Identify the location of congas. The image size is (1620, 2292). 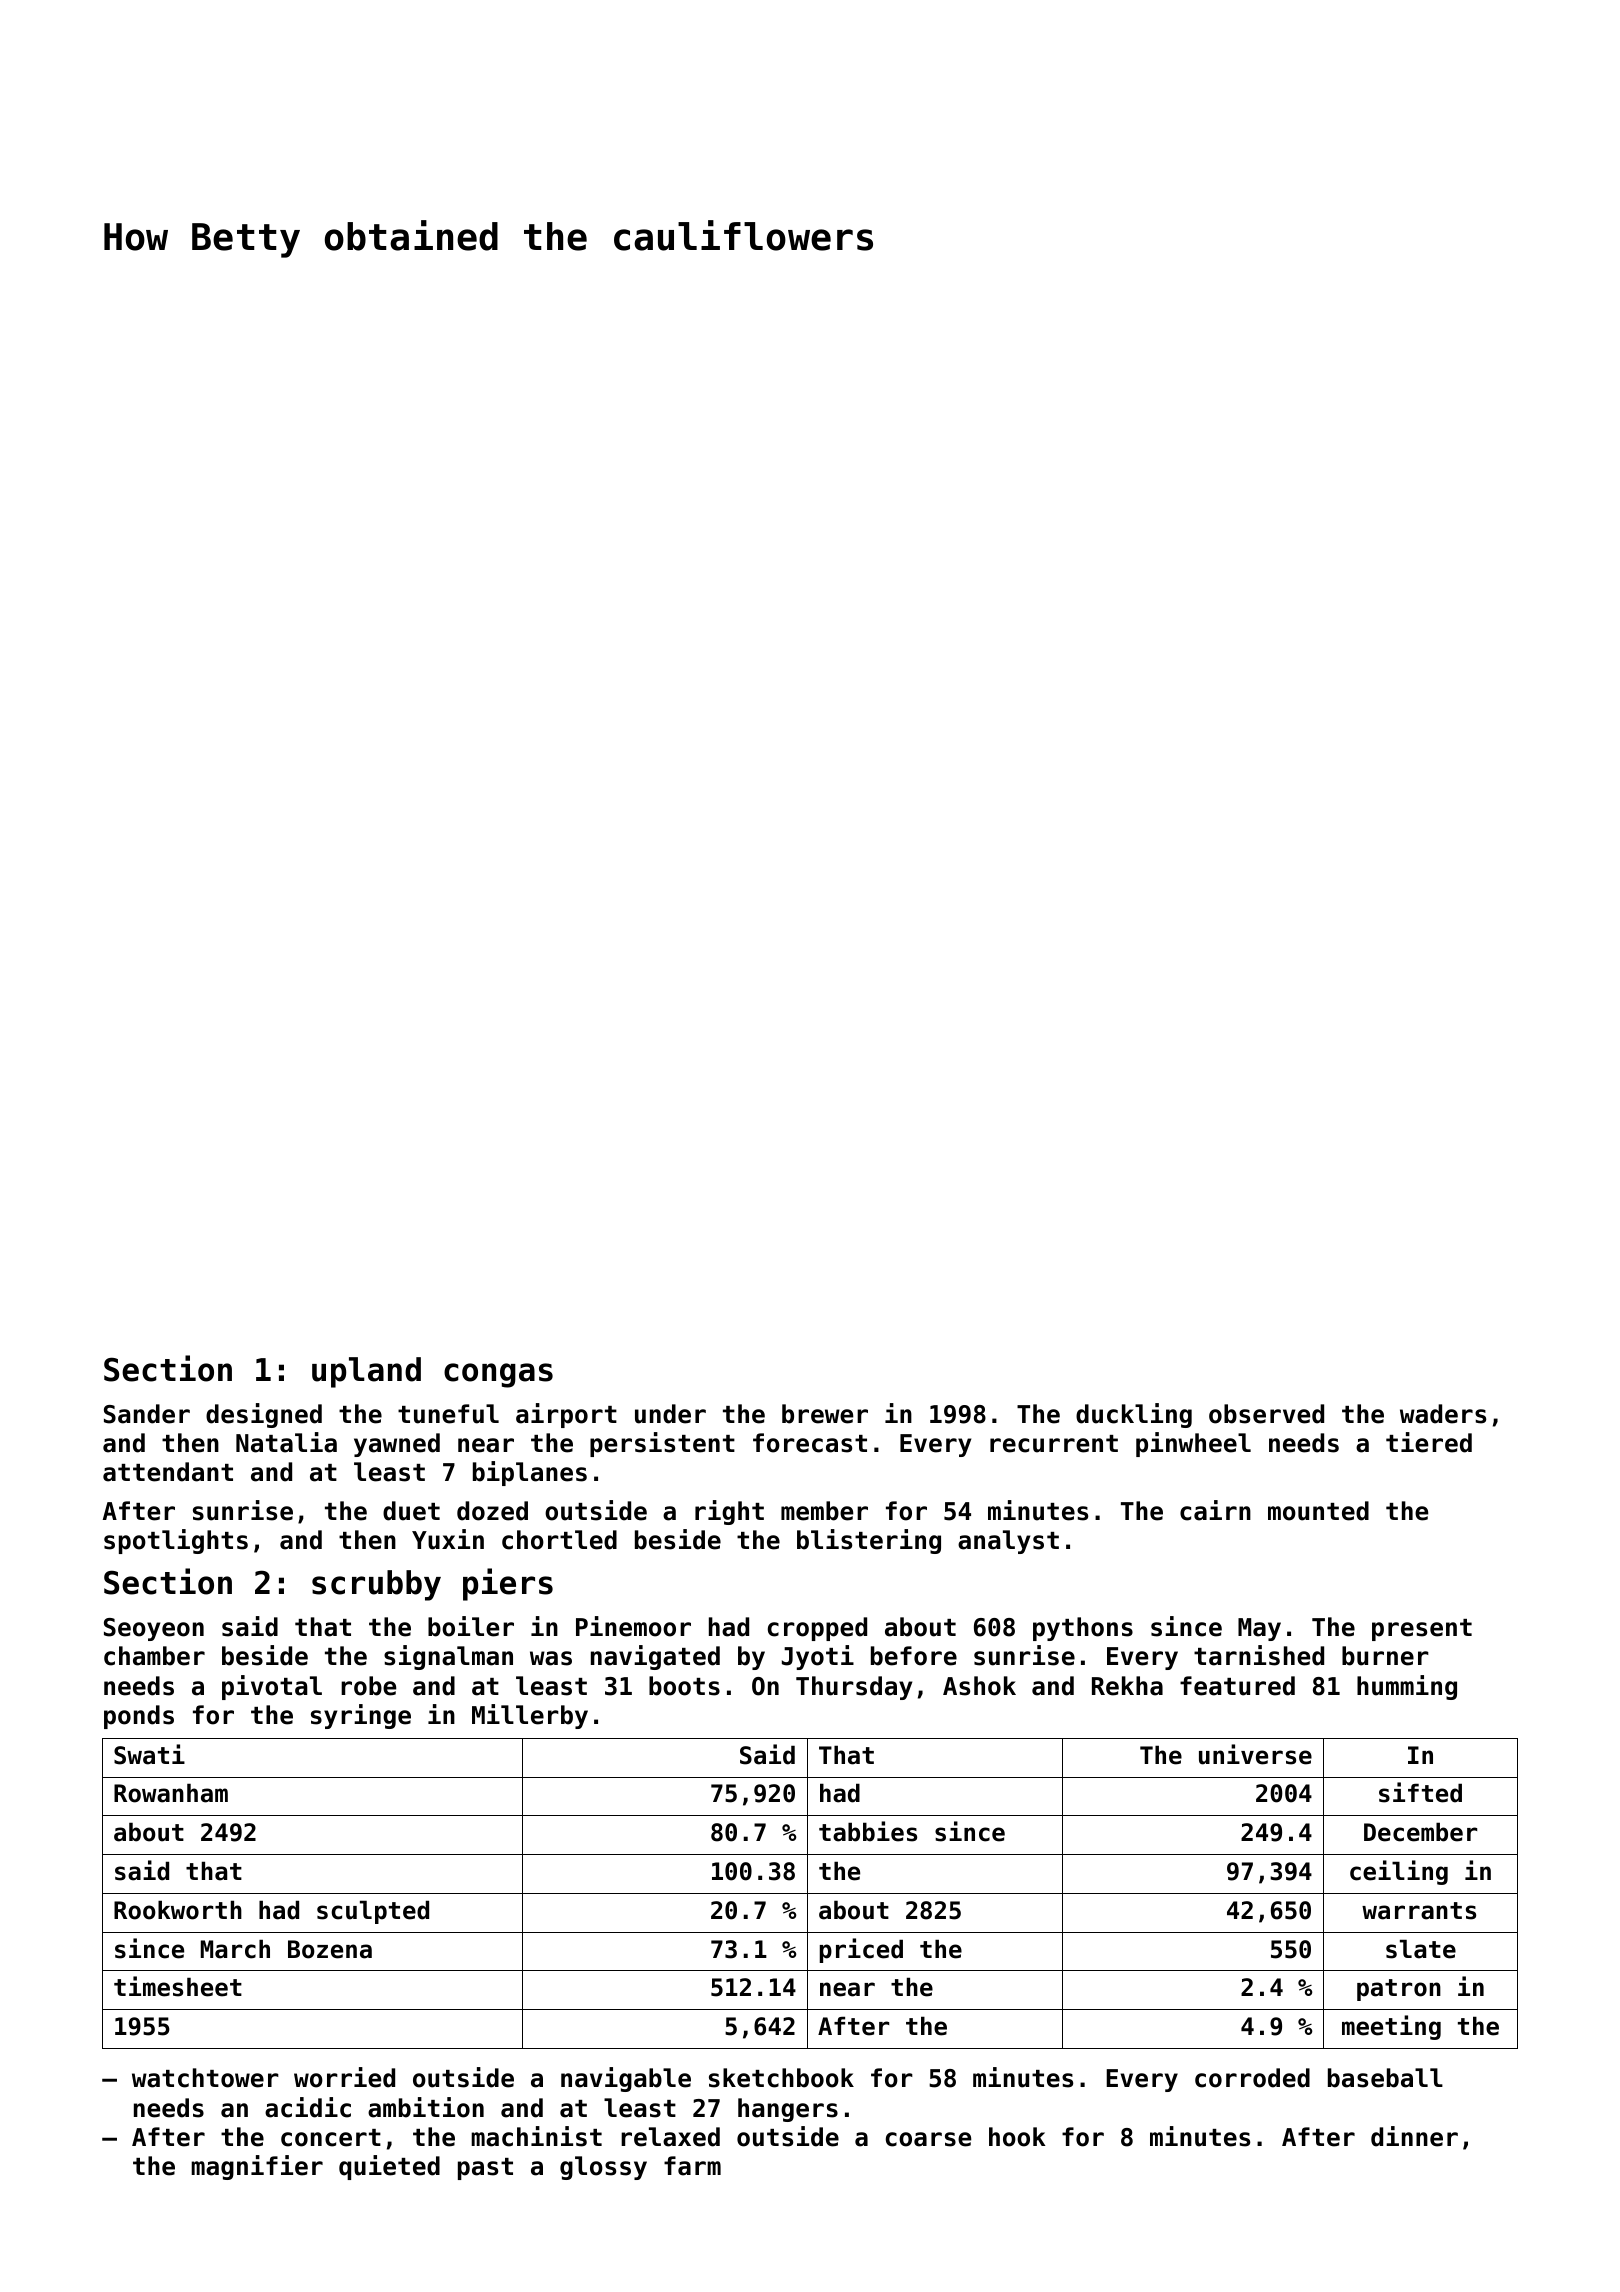
(498, 1375).
